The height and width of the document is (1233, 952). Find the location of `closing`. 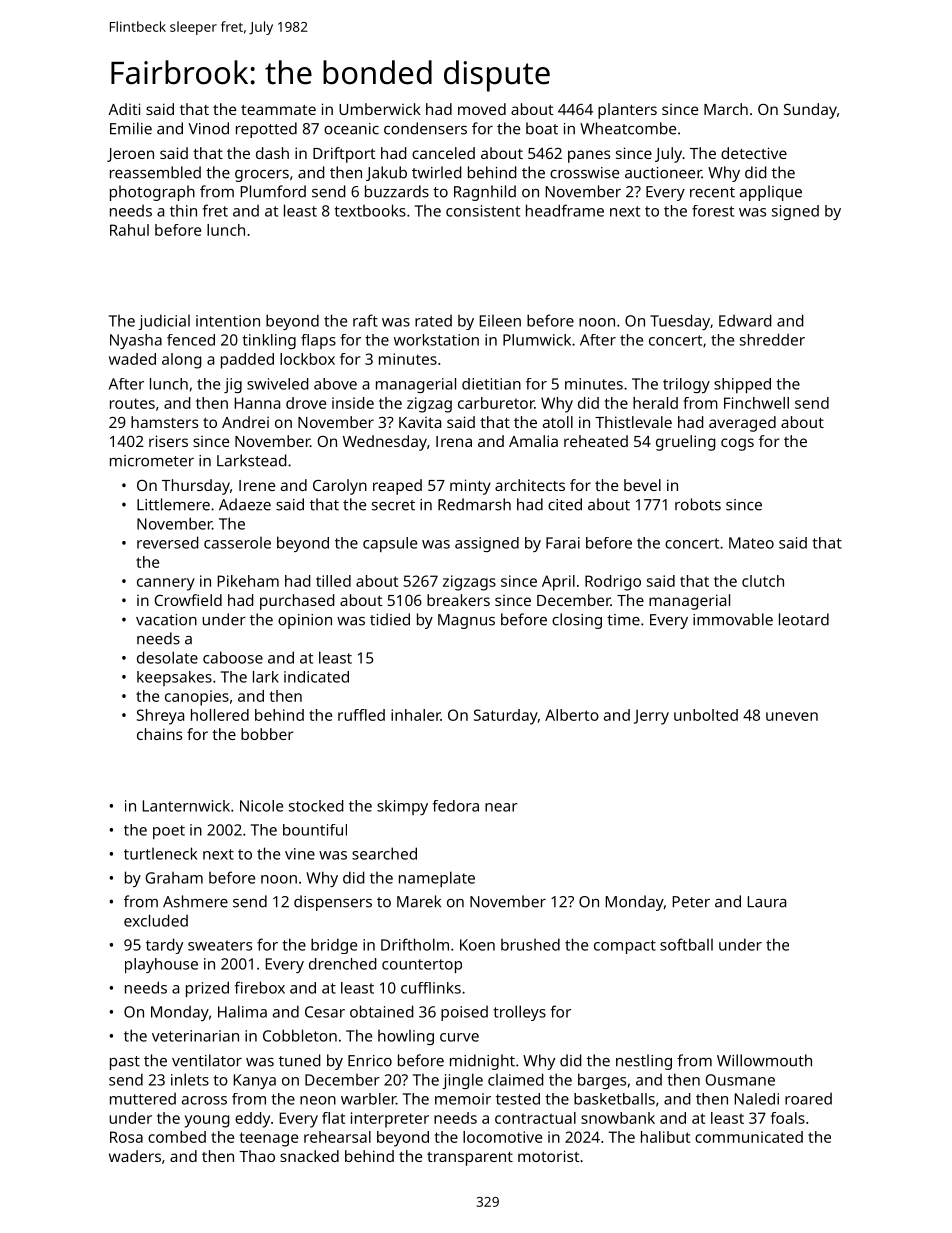

closing is located at coordinates (577, 621).
